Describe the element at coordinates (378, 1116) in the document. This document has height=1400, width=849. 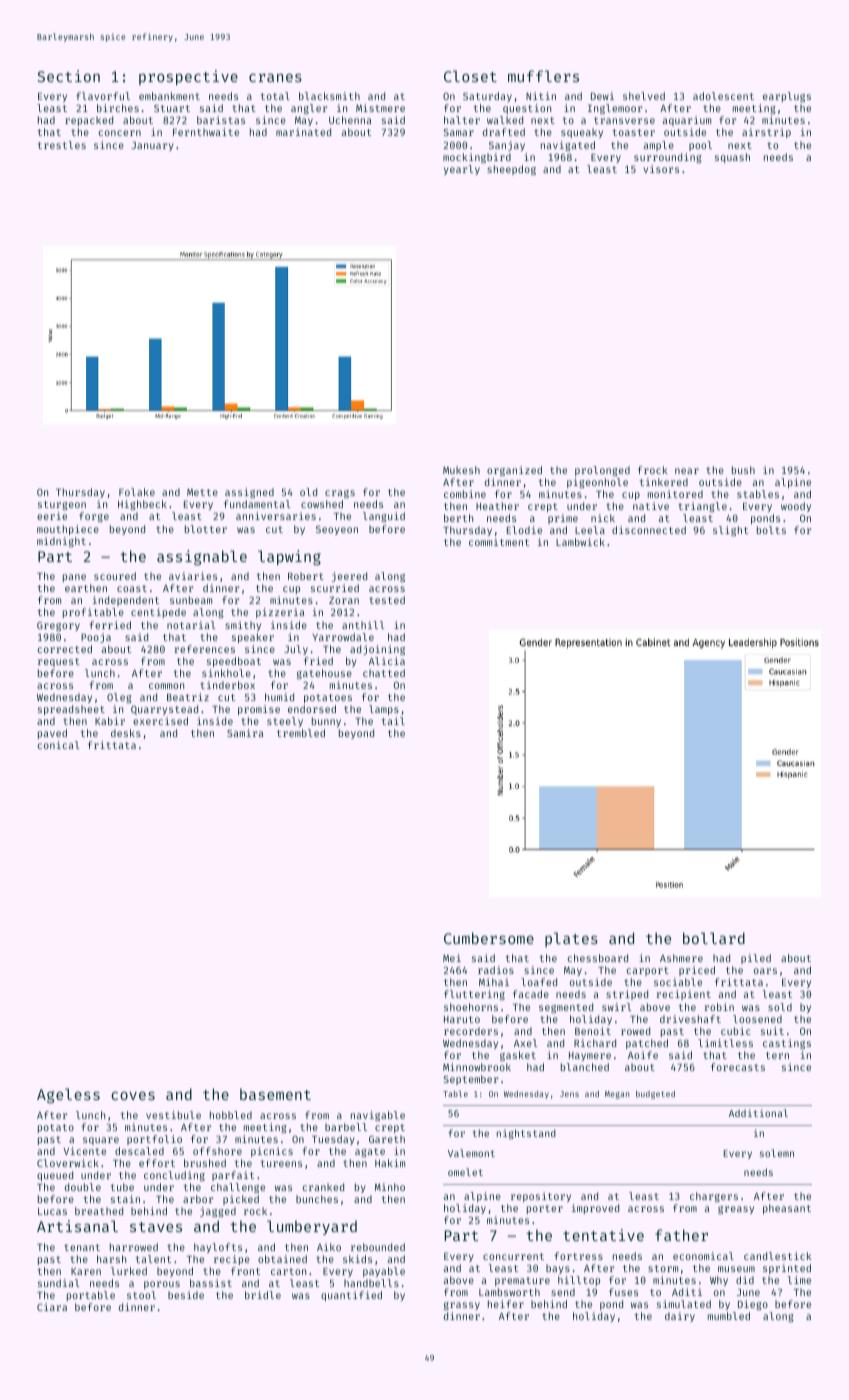
I see `navigable` at that location.
